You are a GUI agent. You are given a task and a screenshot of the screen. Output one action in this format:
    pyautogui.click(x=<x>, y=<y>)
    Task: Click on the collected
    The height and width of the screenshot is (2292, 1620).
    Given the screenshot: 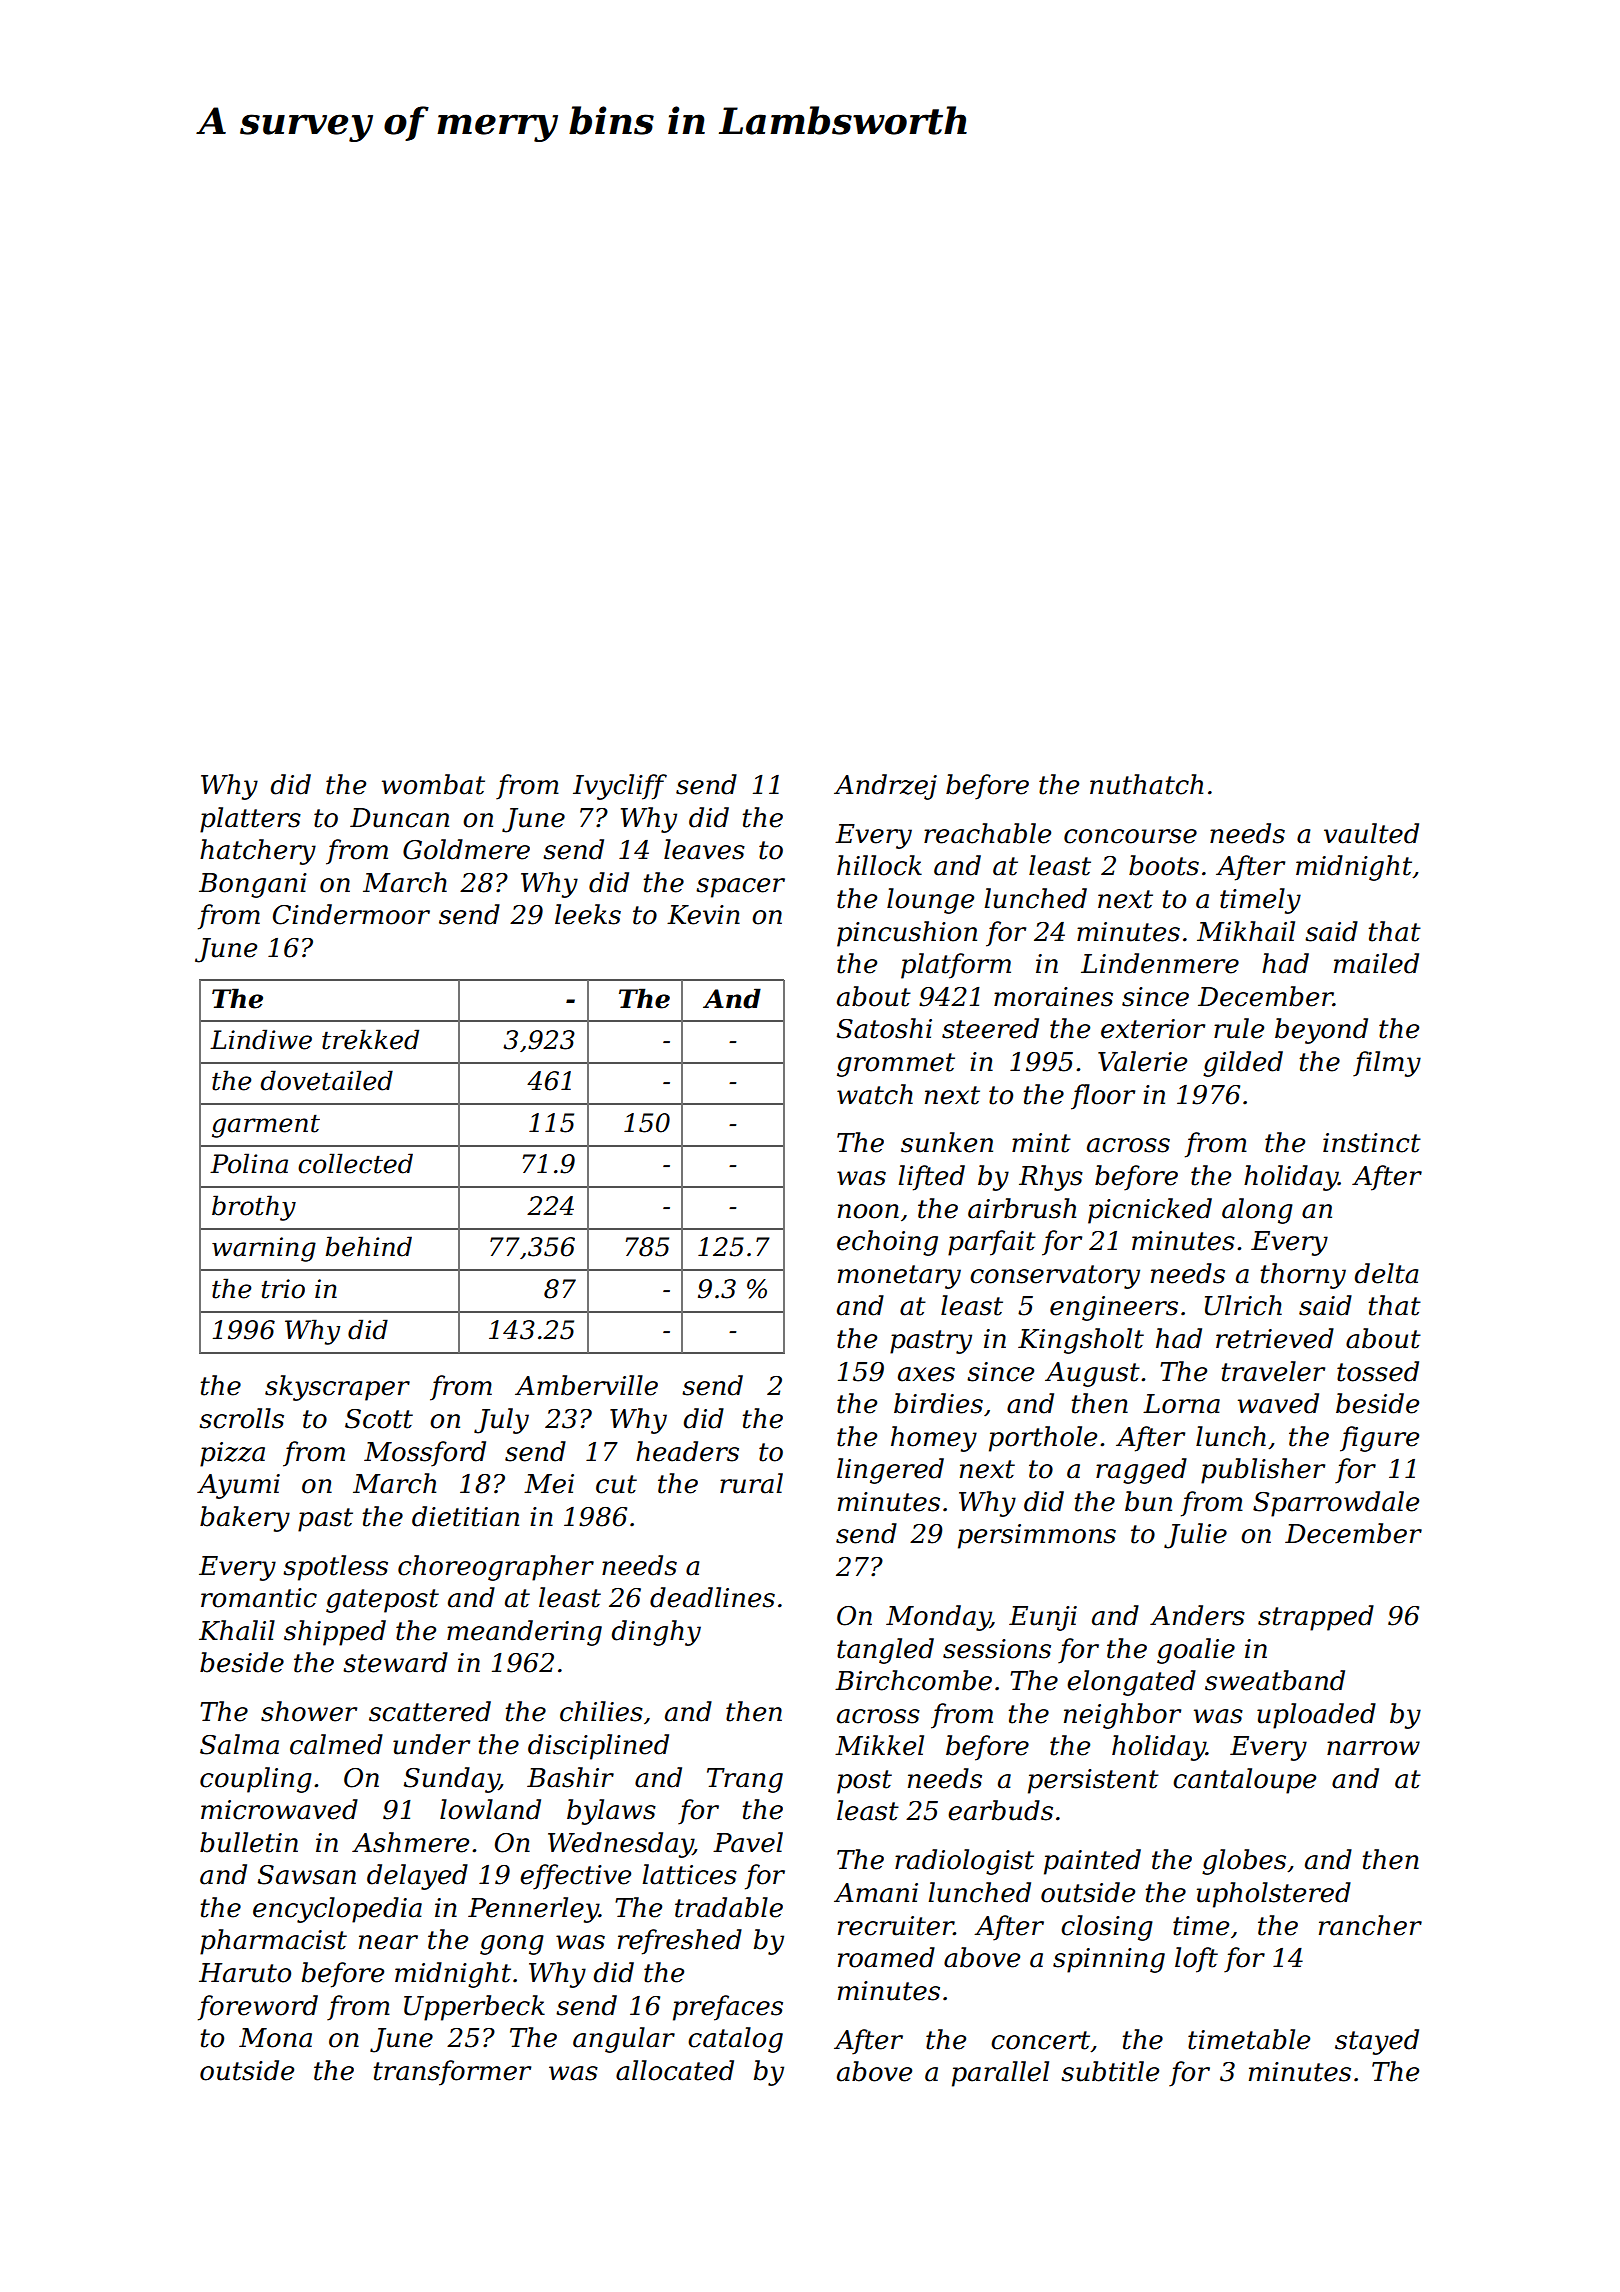 What is the action you would take?
    pyautogui.click(x=355, y=1163)
